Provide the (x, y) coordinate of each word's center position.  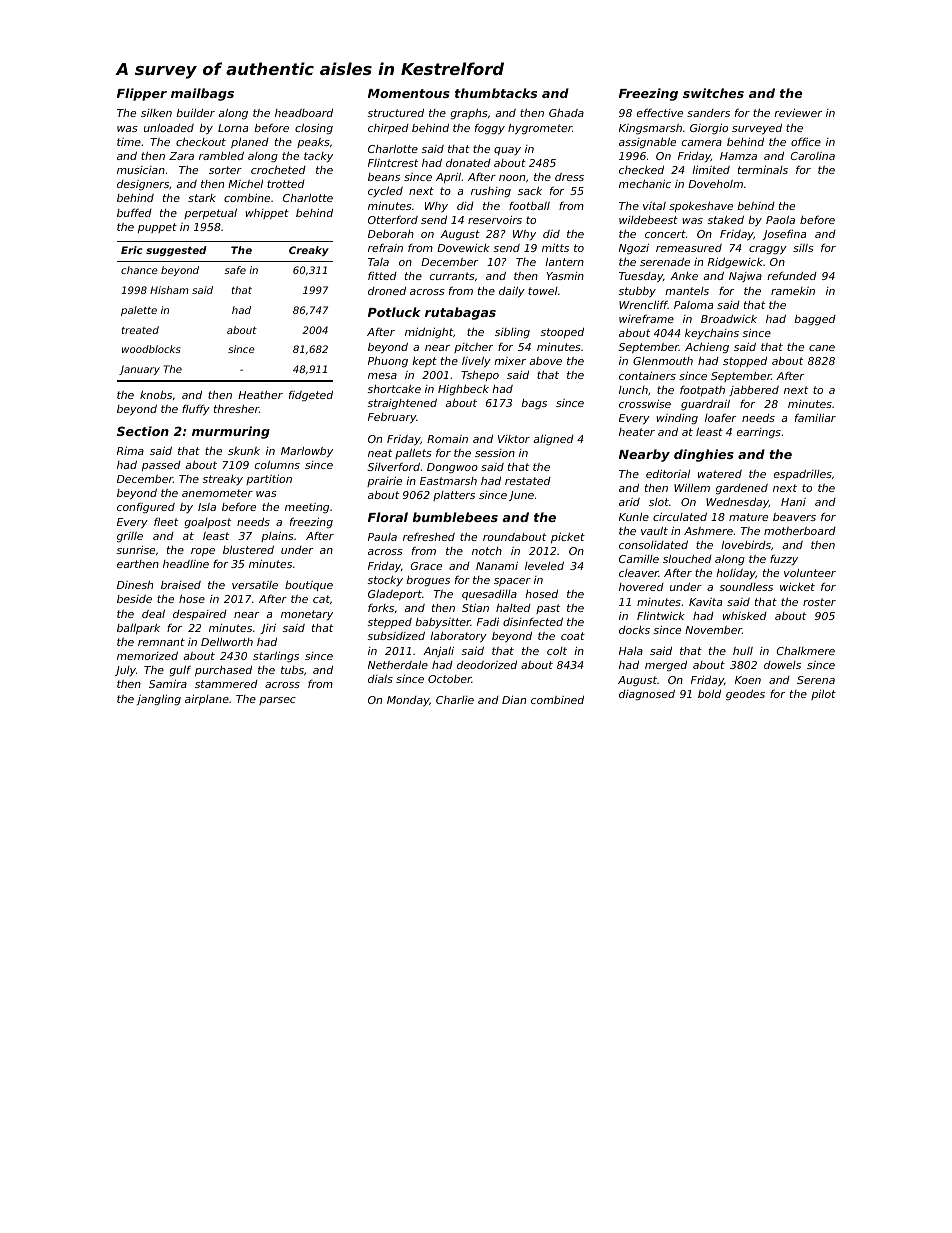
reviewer (798, 112)
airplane (207, 700)
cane (822, 348)
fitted (382, 276)
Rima (130, 450)
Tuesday (641, 277)
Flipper (142, 94)
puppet (157, 228)
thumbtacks (496, 93)
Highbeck (463, 389)
